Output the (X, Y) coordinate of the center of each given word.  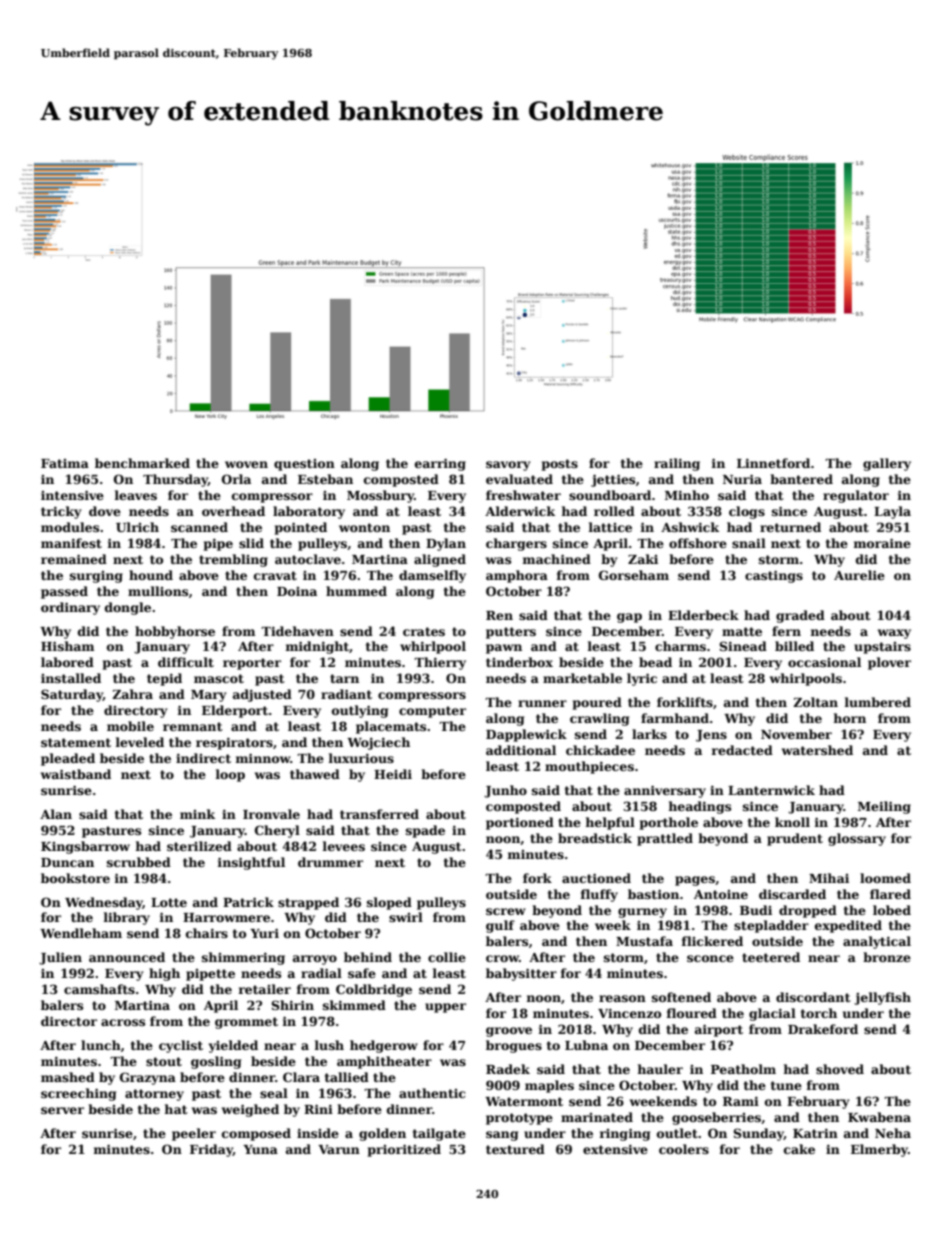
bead (655, 662)
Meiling (884, 807)
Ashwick (690, 527)
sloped (389, 903)
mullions (158, 591)
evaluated (519, 479)
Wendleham (81, 933)
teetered (771, 957)
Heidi (393, 774)
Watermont (524, 1101)
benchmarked (142, 463)
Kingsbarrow (85, 847)
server (62, 1110)
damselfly (432, 576)
